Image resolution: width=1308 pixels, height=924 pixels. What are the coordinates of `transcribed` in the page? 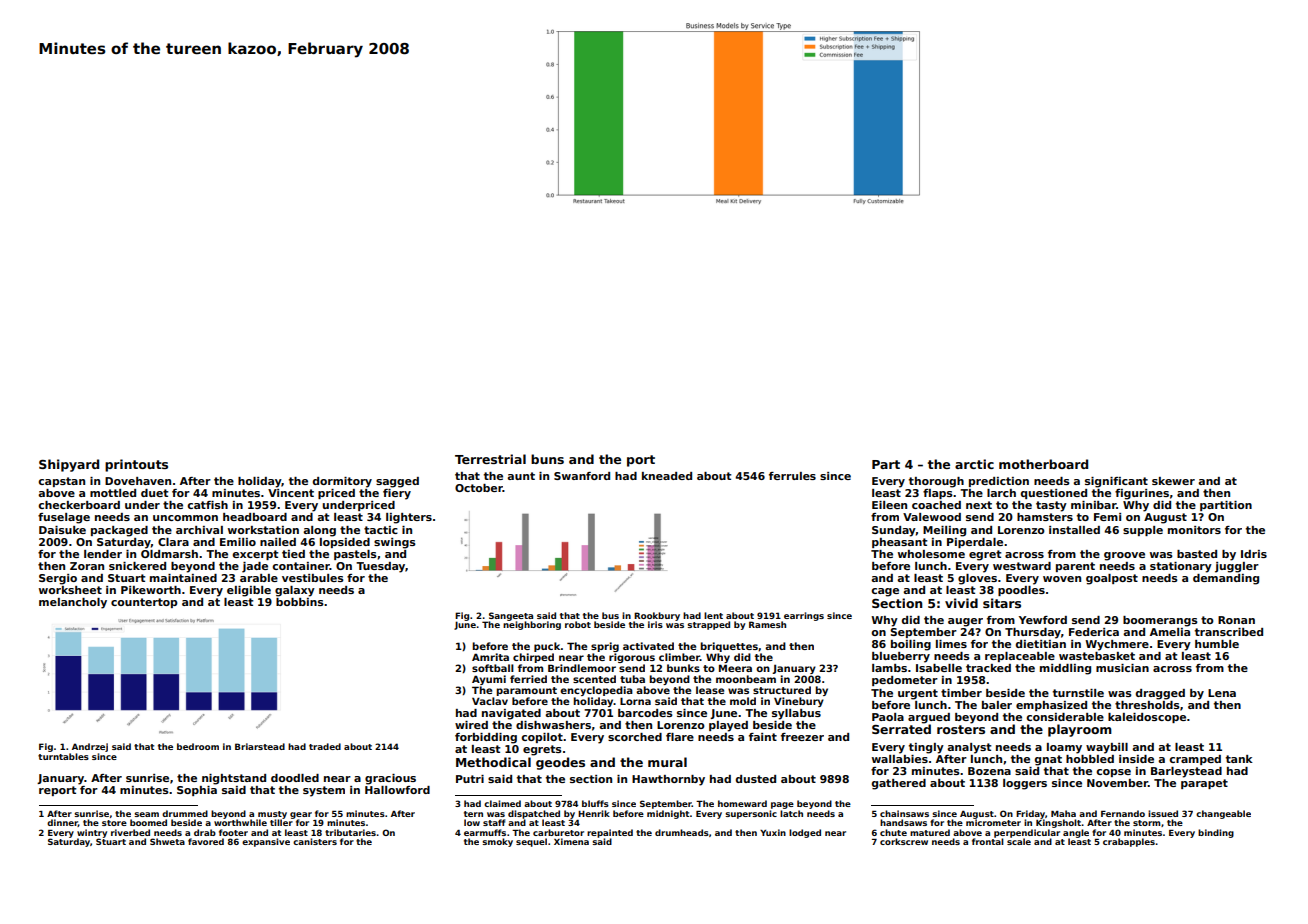 It's located at (1229, 632).
